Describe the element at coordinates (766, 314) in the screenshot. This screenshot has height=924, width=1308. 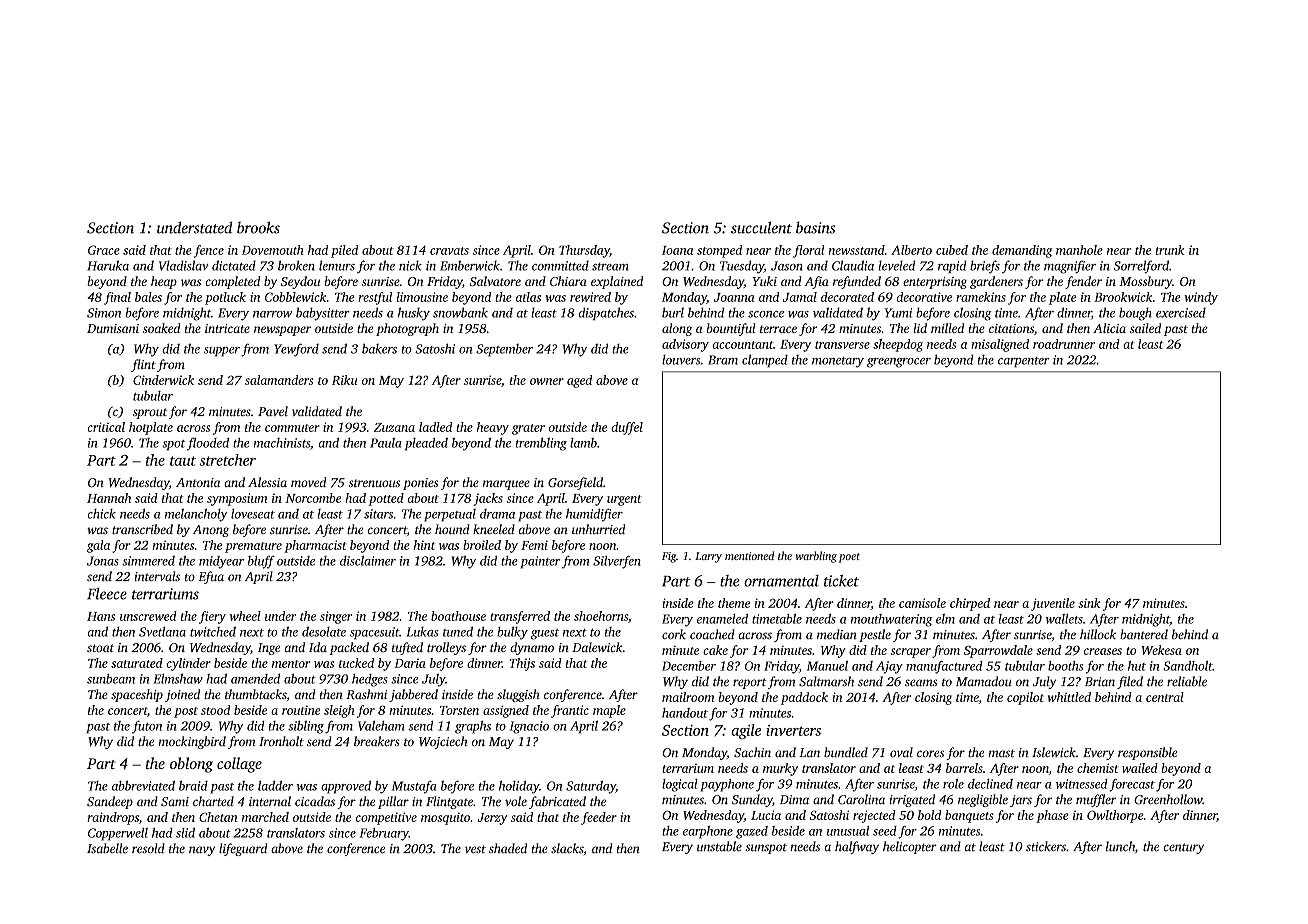
I see `sconce` at that location.
